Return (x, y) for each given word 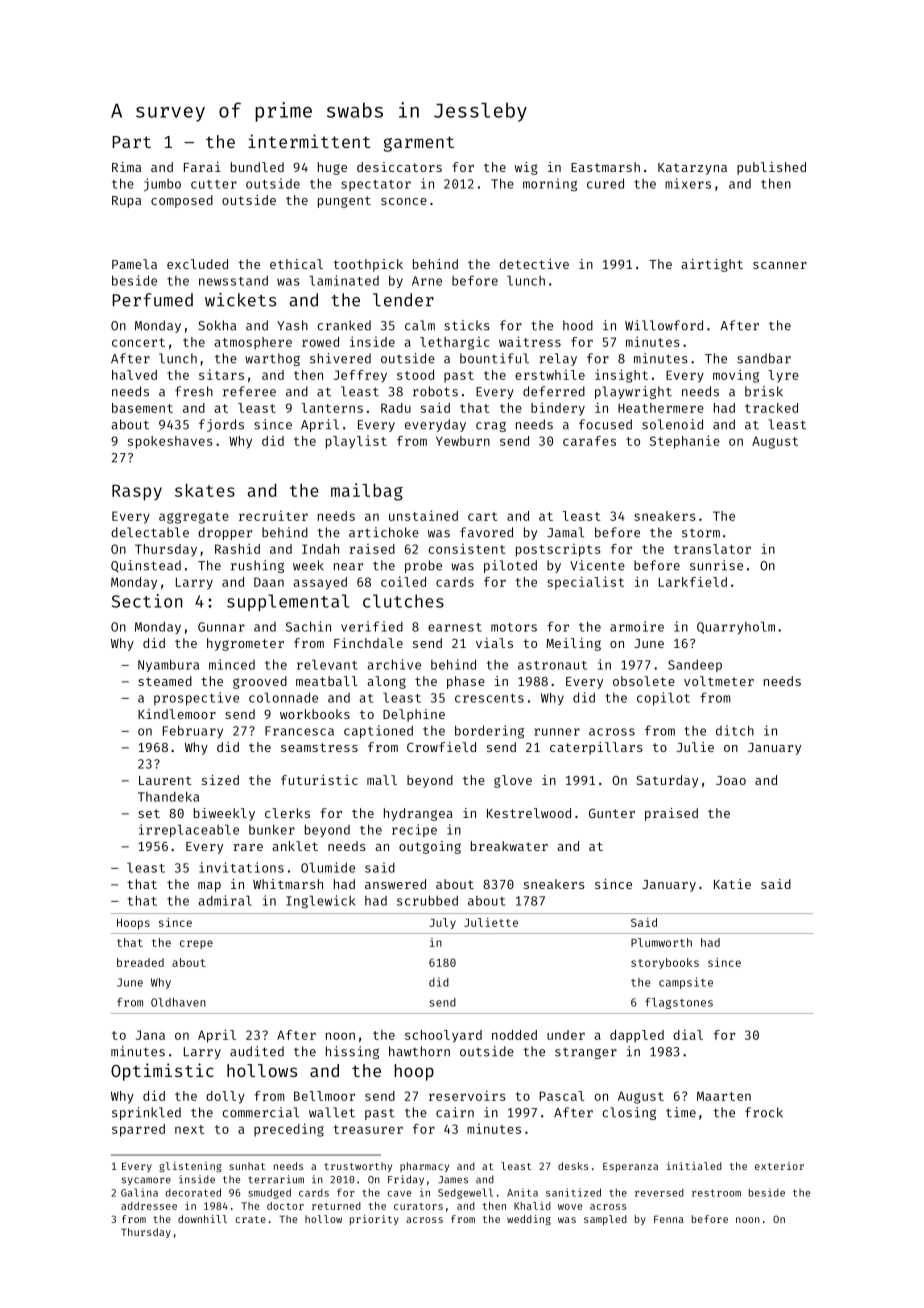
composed (182, 201)
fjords (221, 425)
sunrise (716, 565)
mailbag (367, 492)
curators (418, 1206)
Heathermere (661, 408)
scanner (780, 265)
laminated (344, 280)
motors (514, 627)
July (443, 923)
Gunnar (221, 627)
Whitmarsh (288, 884)
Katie (732, 884)
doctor (285, 1206)
